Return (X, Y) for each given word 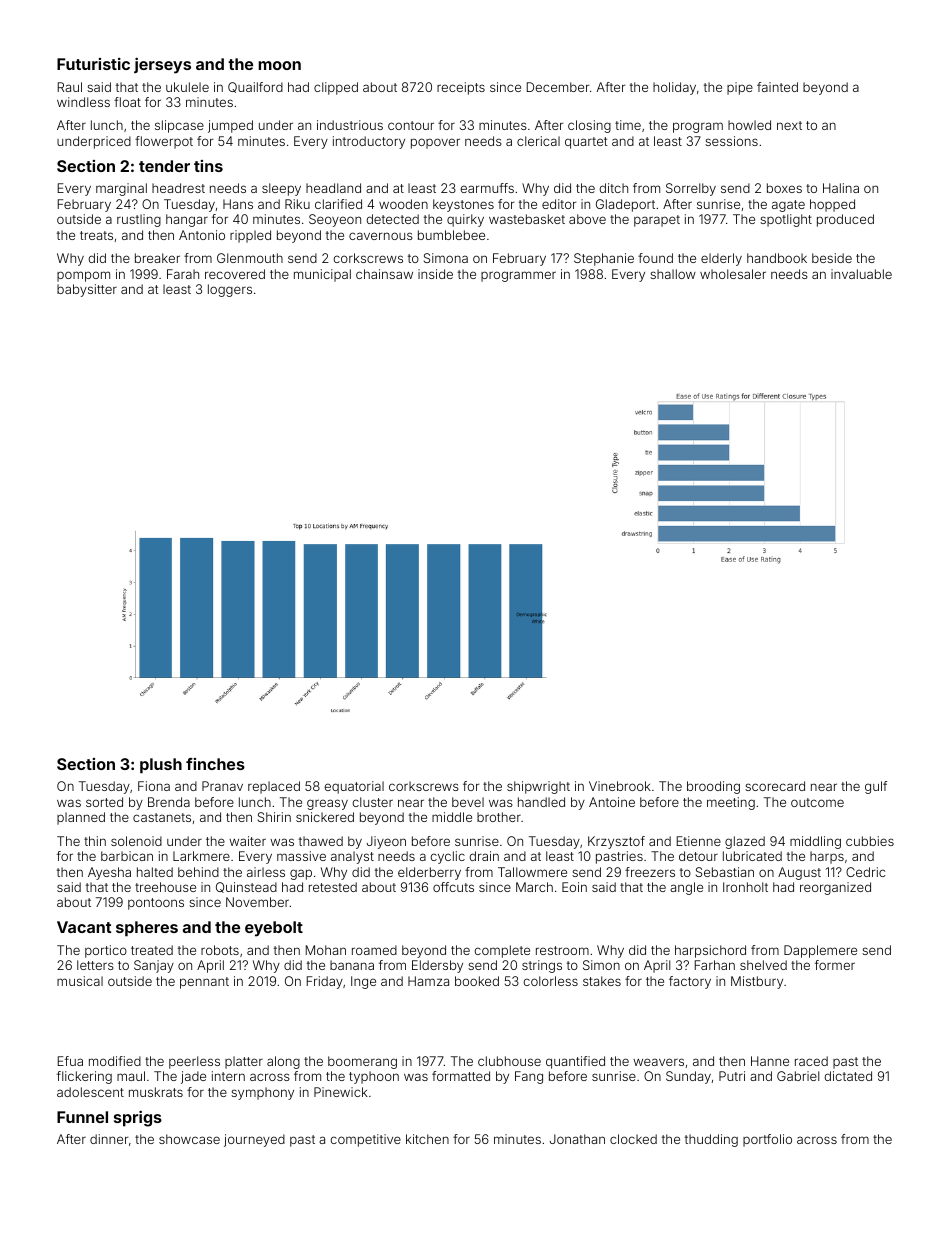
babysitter (87, 290)
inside (435, 274)
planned (81, 818)
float (127, 102)
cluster (372, 802)
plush (161, 766)
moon (279, 65)
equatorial (354, 787)
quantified (575, 1062)
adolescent (90, 1092)
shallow (673, 274)
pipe (740, 88)
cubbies (870, 841)
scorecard (775, 786)
